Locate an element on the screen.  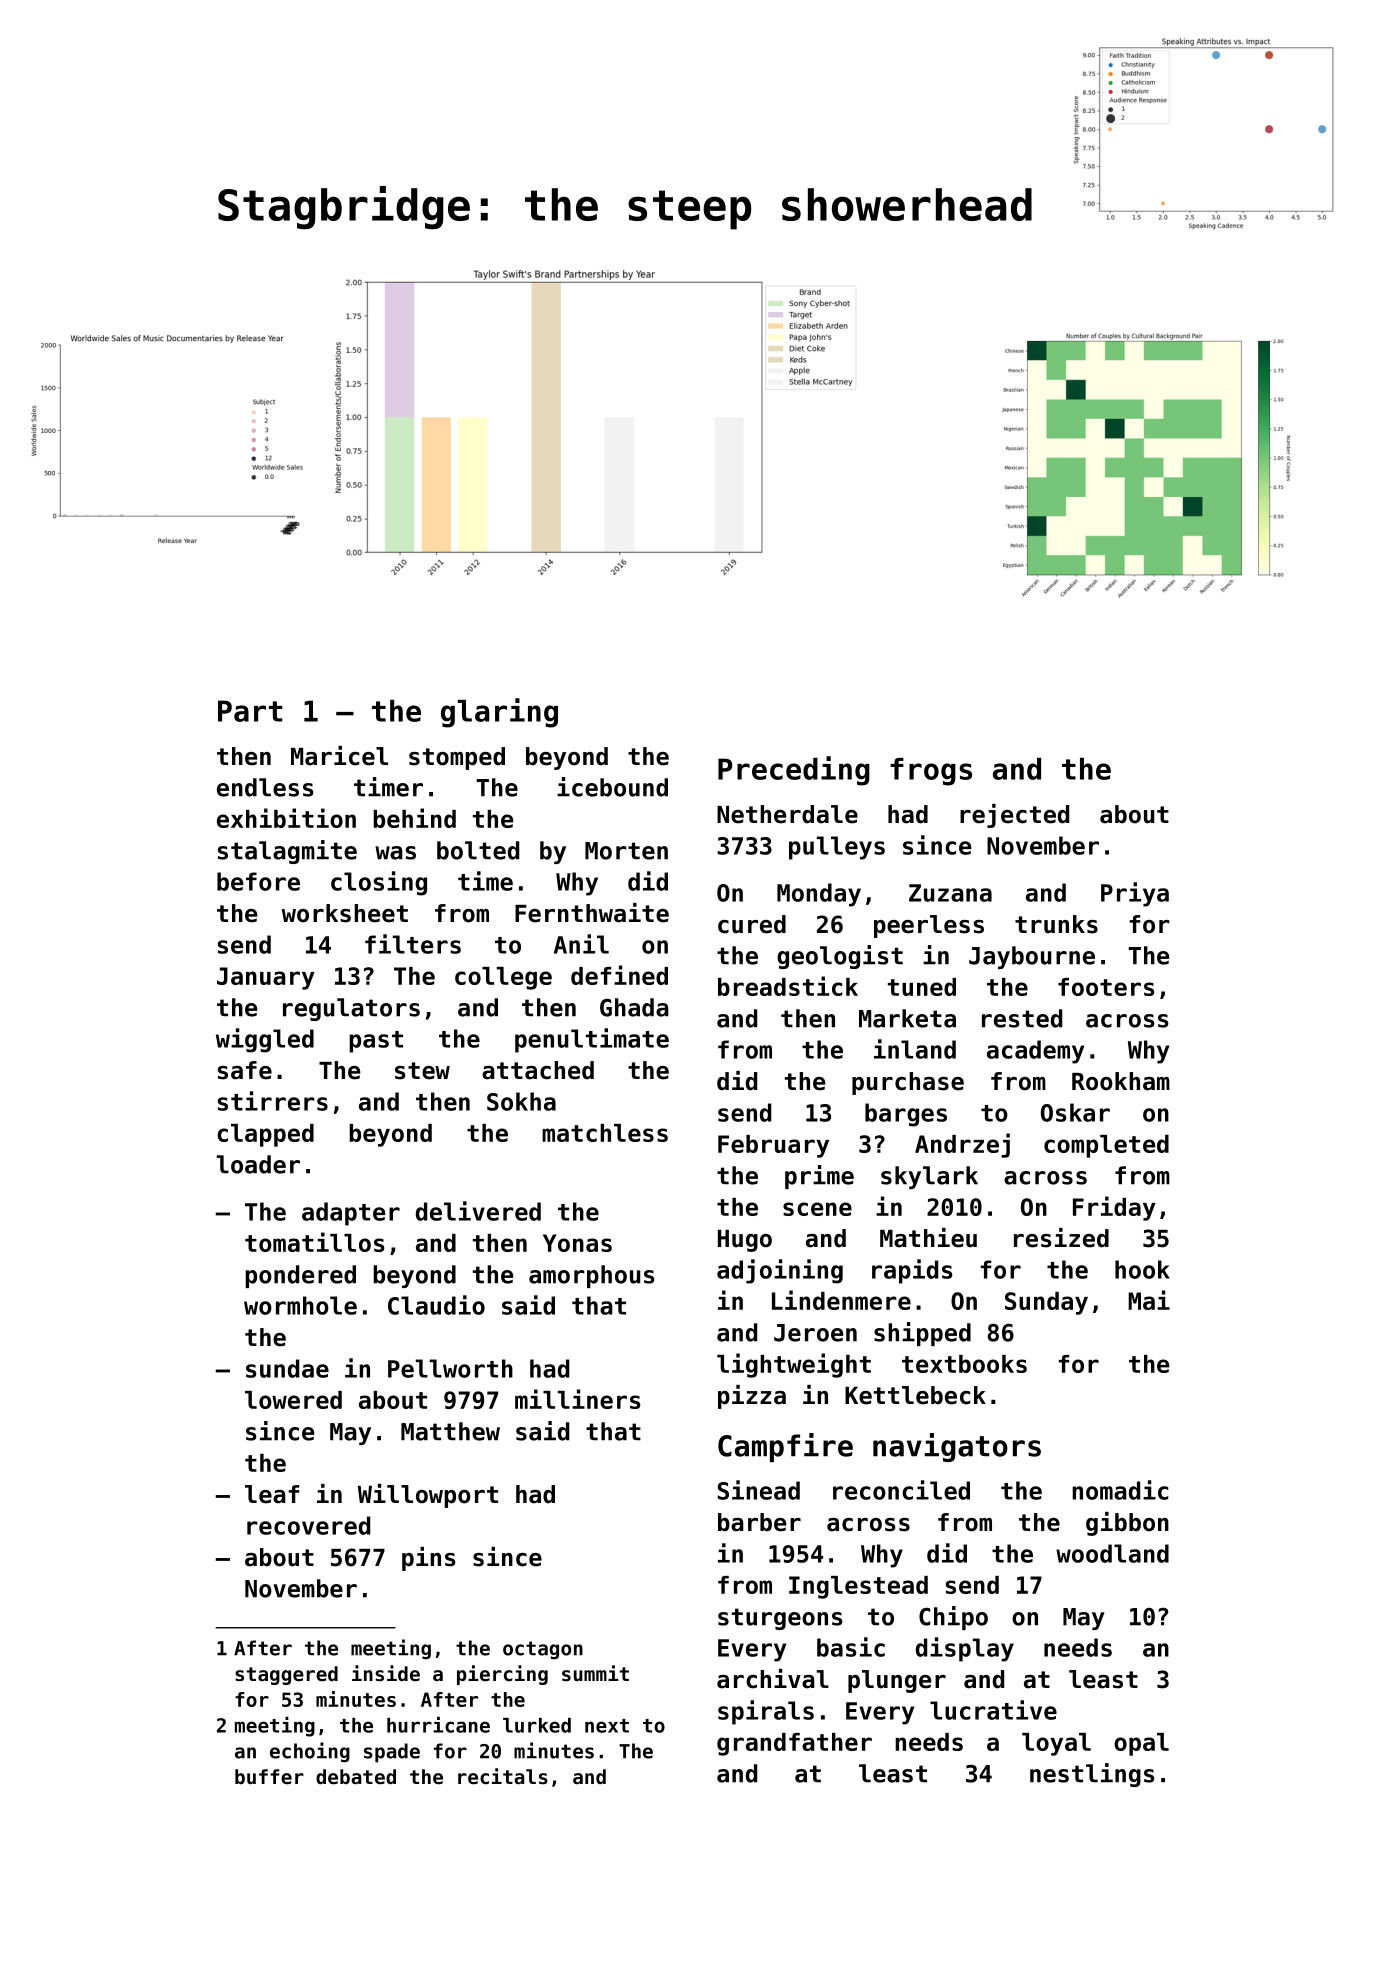
worksheet is located at coordinates (345, 913).
